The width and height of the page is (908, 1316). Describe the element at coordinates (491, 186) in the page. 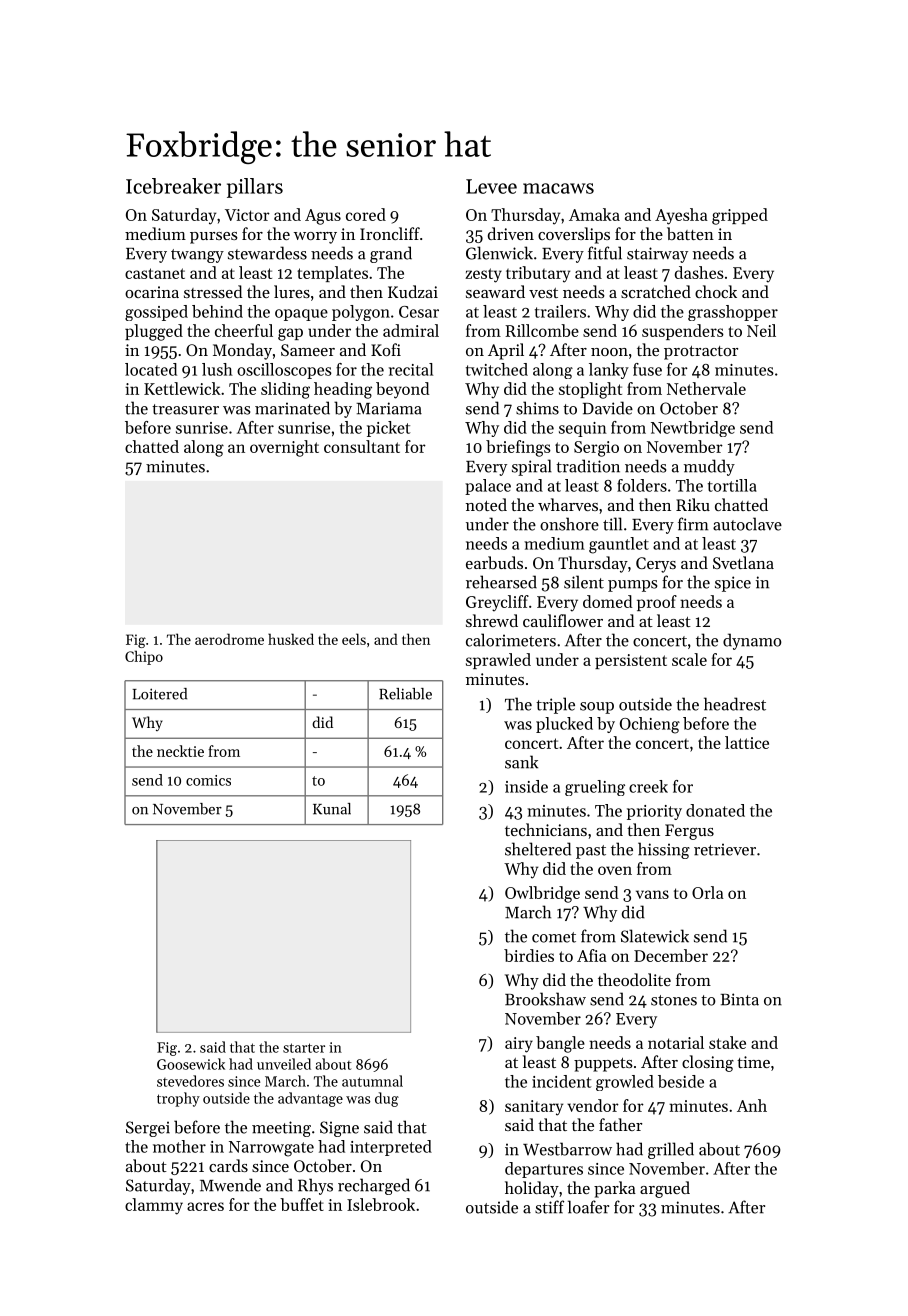

I see `Levee` at that location.
